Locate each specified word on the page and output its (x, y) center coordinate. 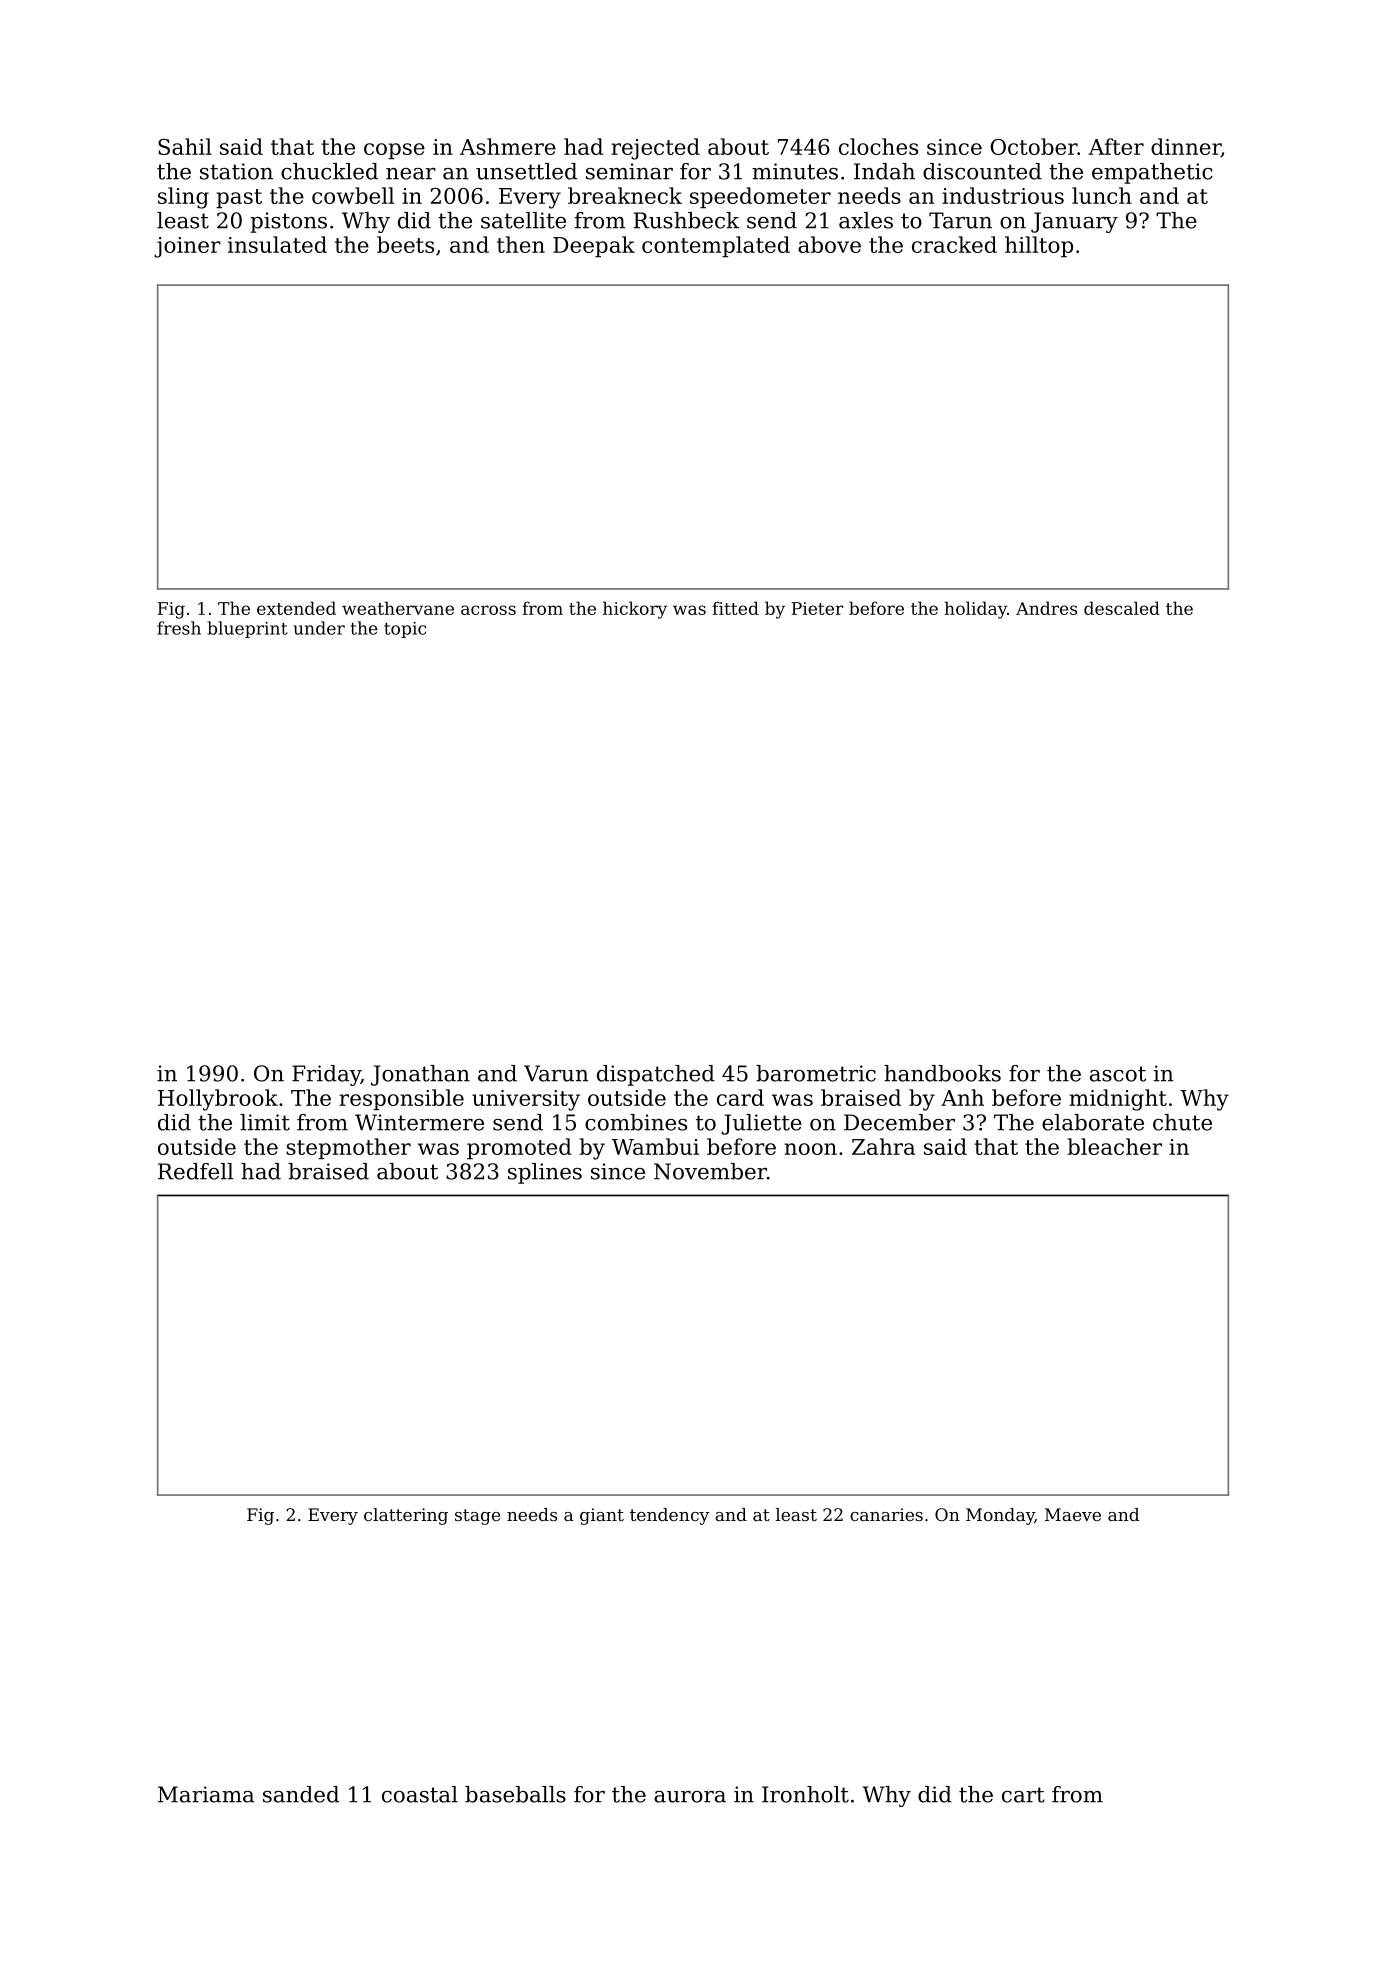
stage (477, 1517)
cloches (878, 146)
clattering (406, 1516)
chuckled (329, 171)
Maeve (1073, 1514)
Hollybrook (218, 1100)
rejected (655, 149)
